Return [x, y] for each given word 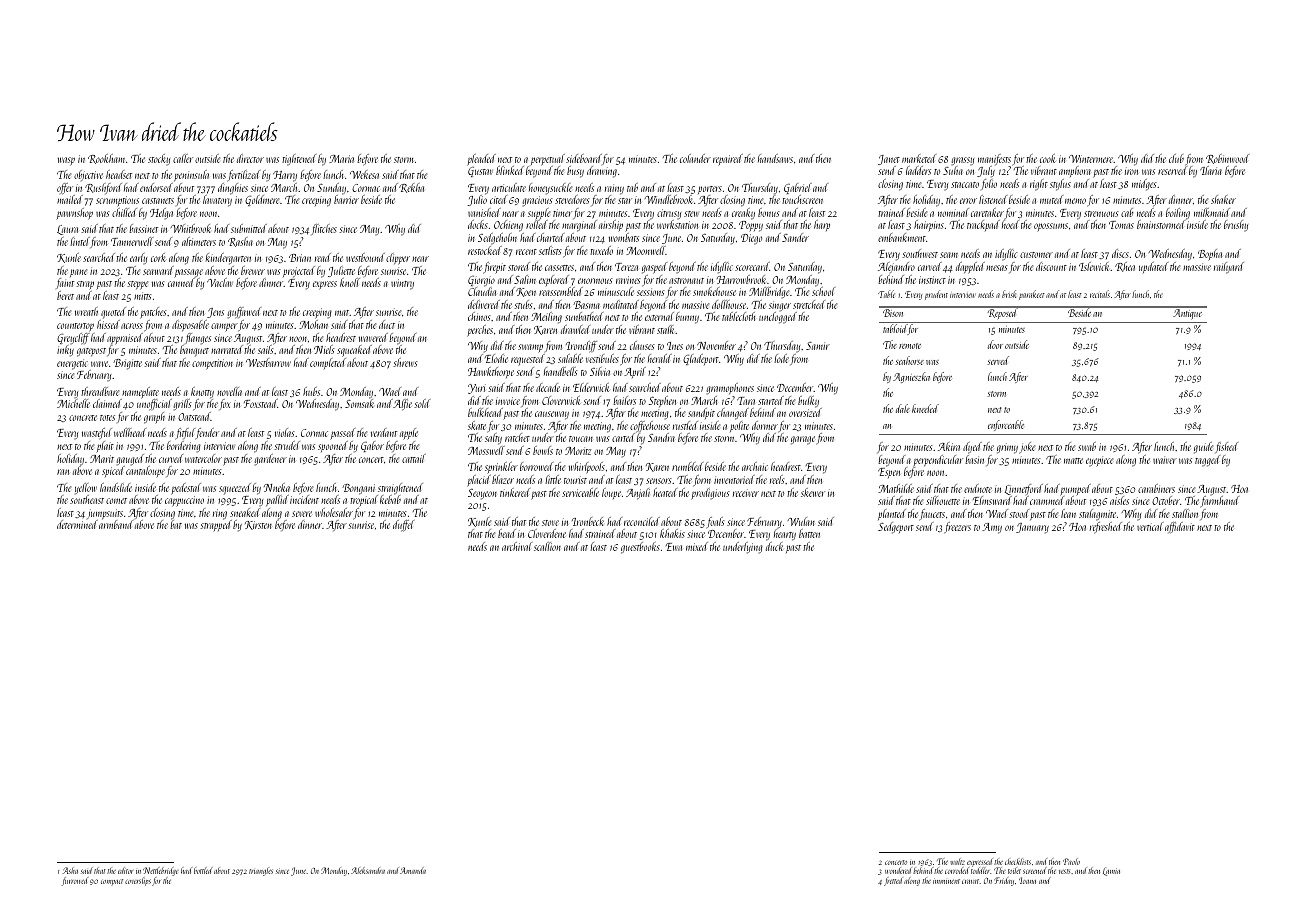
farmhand [1219, 502]
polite [739, 426]
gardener [271, 459]
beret [65, 295]
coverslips [138, 881]
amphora [1075, 171]
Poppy [751, 226]
